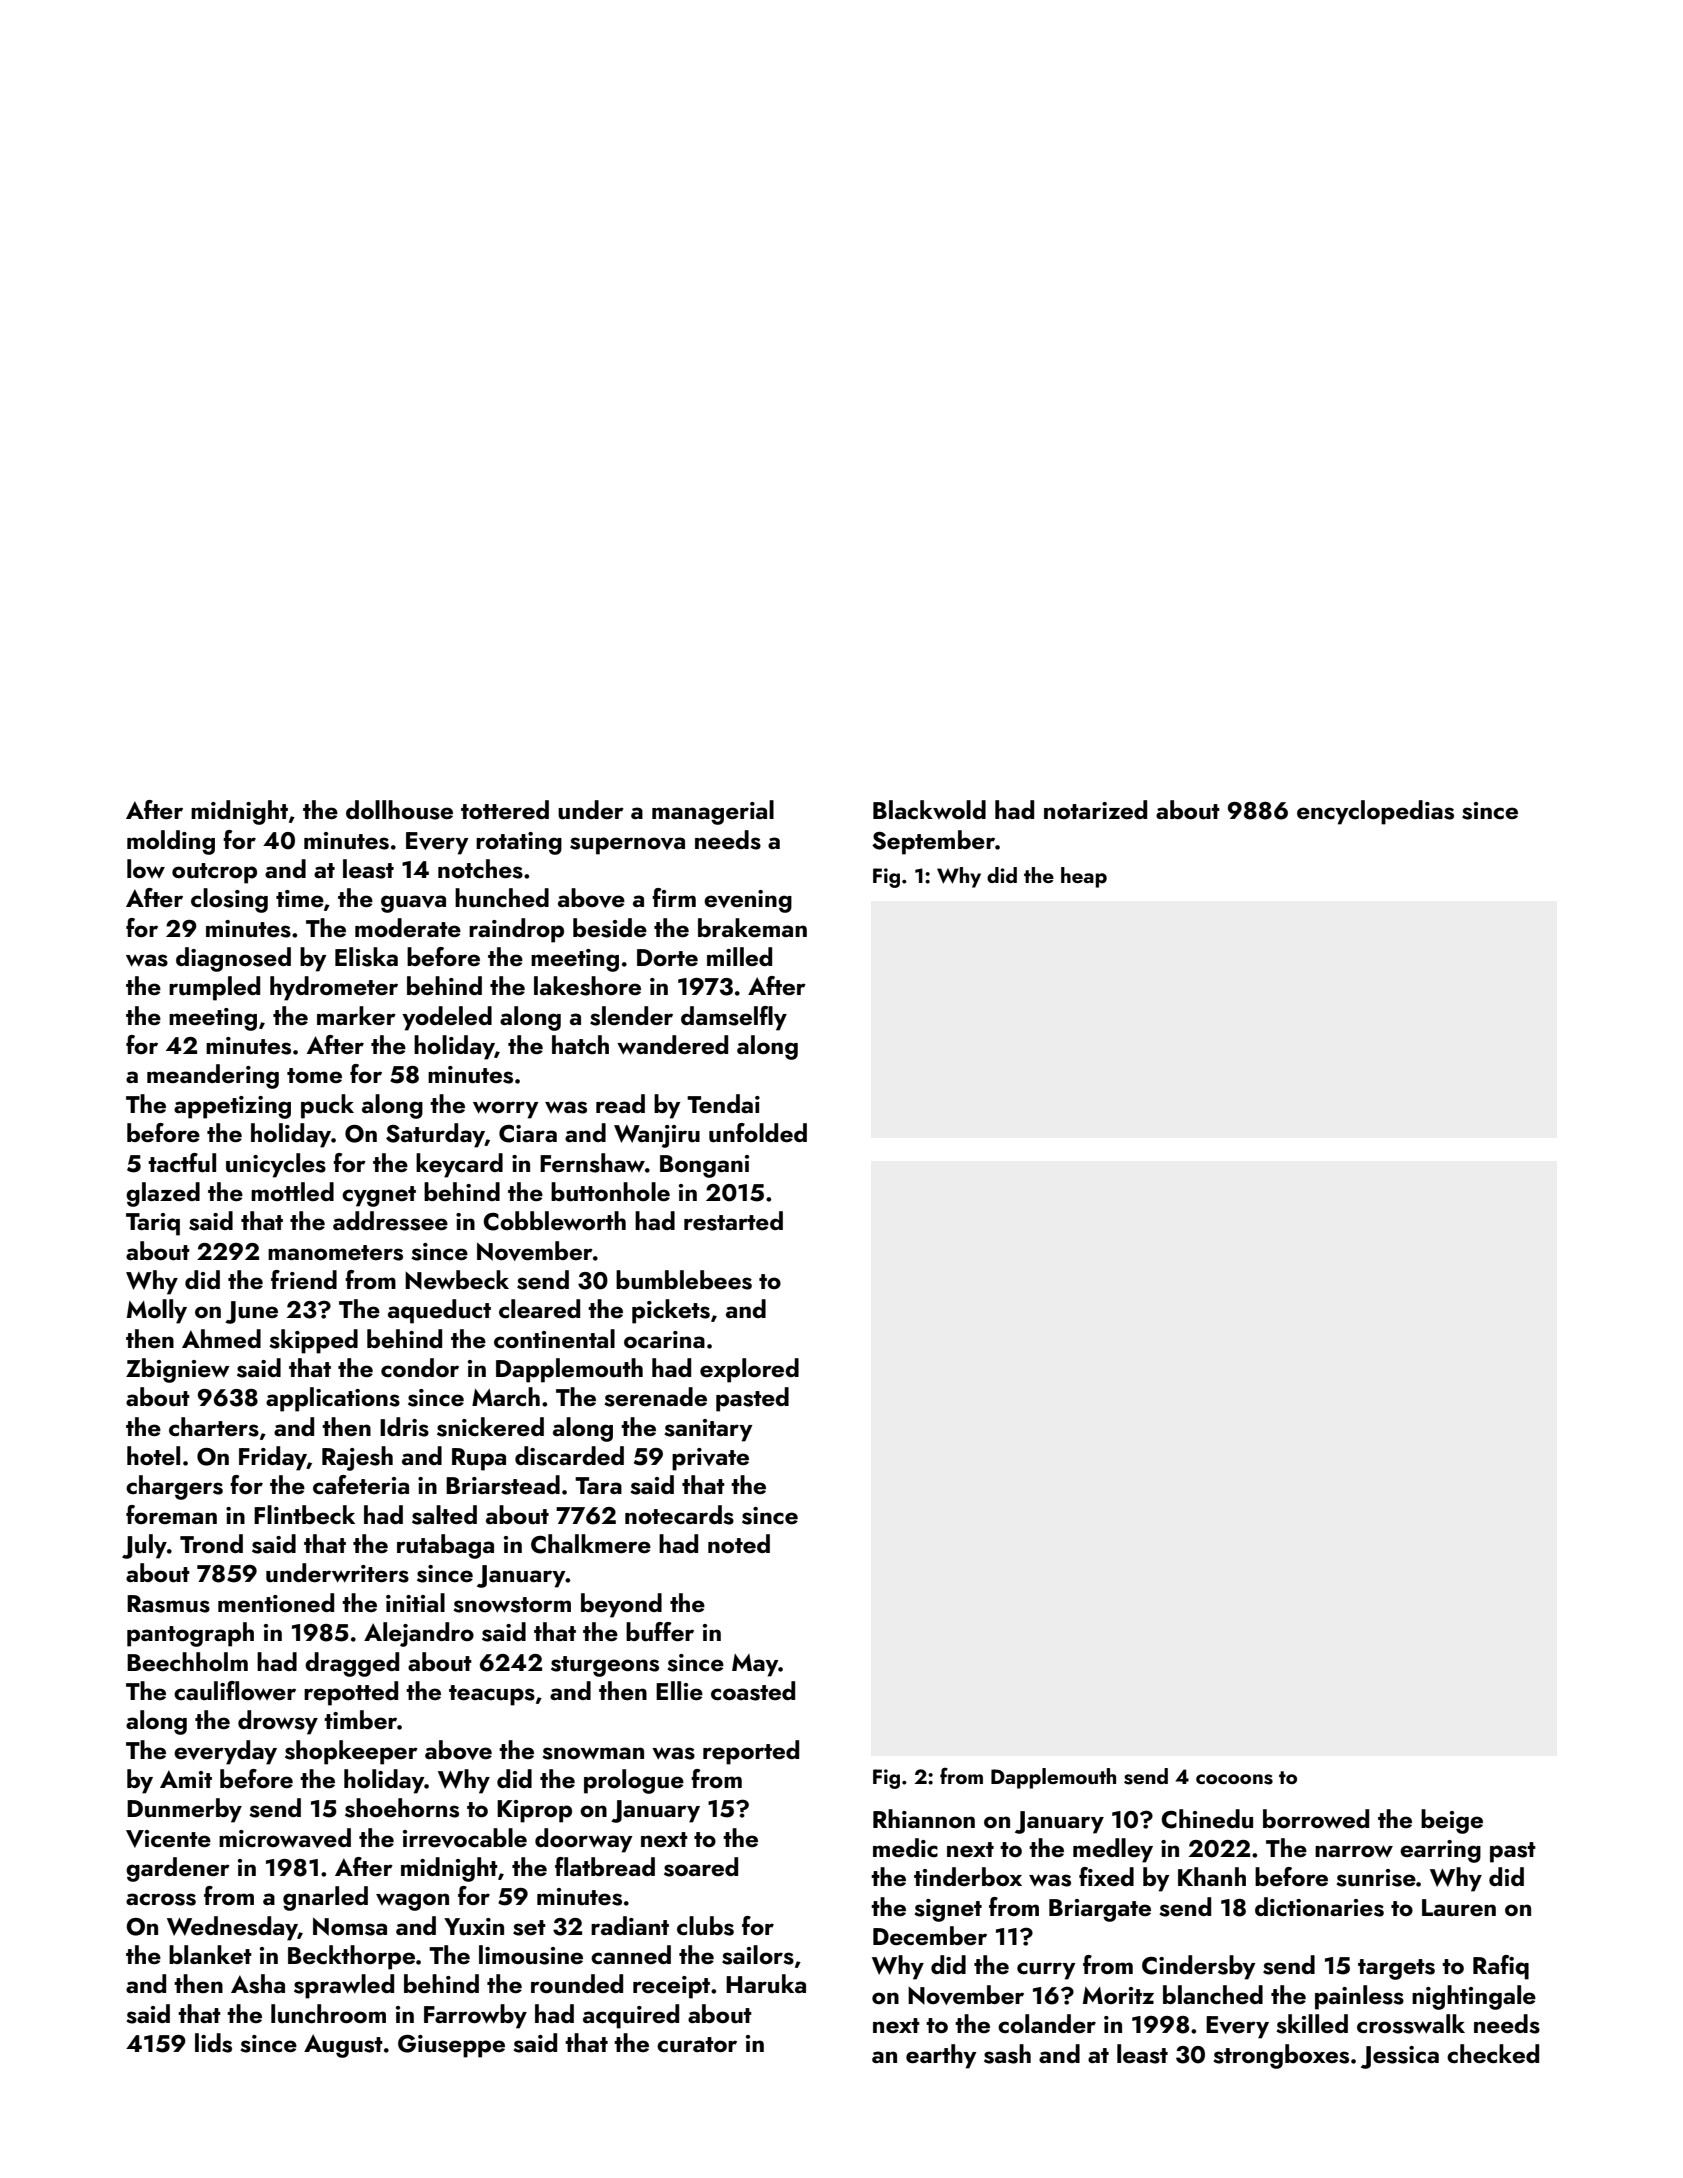 This document has height=2178, width=1683. What do you see at coordinates (929, 809) in the document?
I see `Blackwold` at bounding box center [929, 809].
